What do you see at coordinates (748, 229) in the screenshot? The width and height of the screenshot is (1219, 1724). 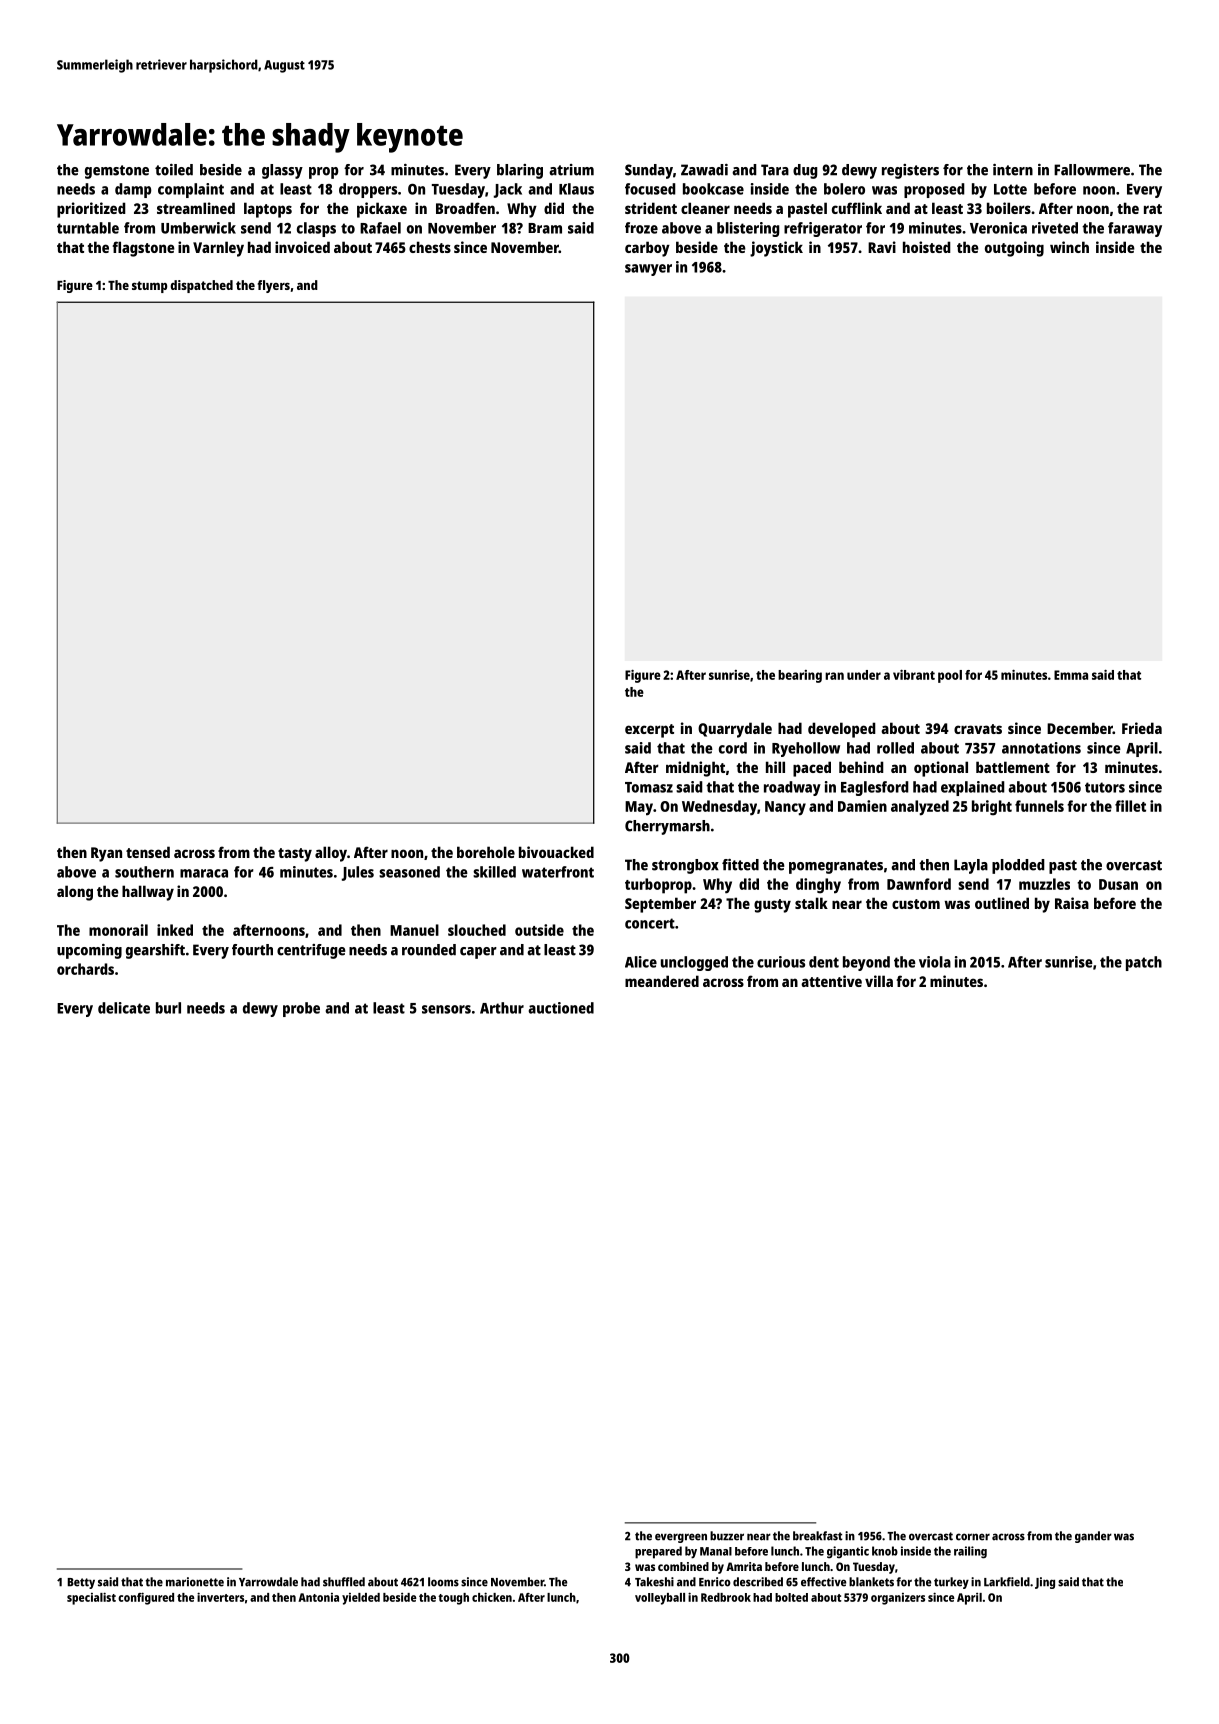 I see `blistering` at bounding box center [748, 229].
